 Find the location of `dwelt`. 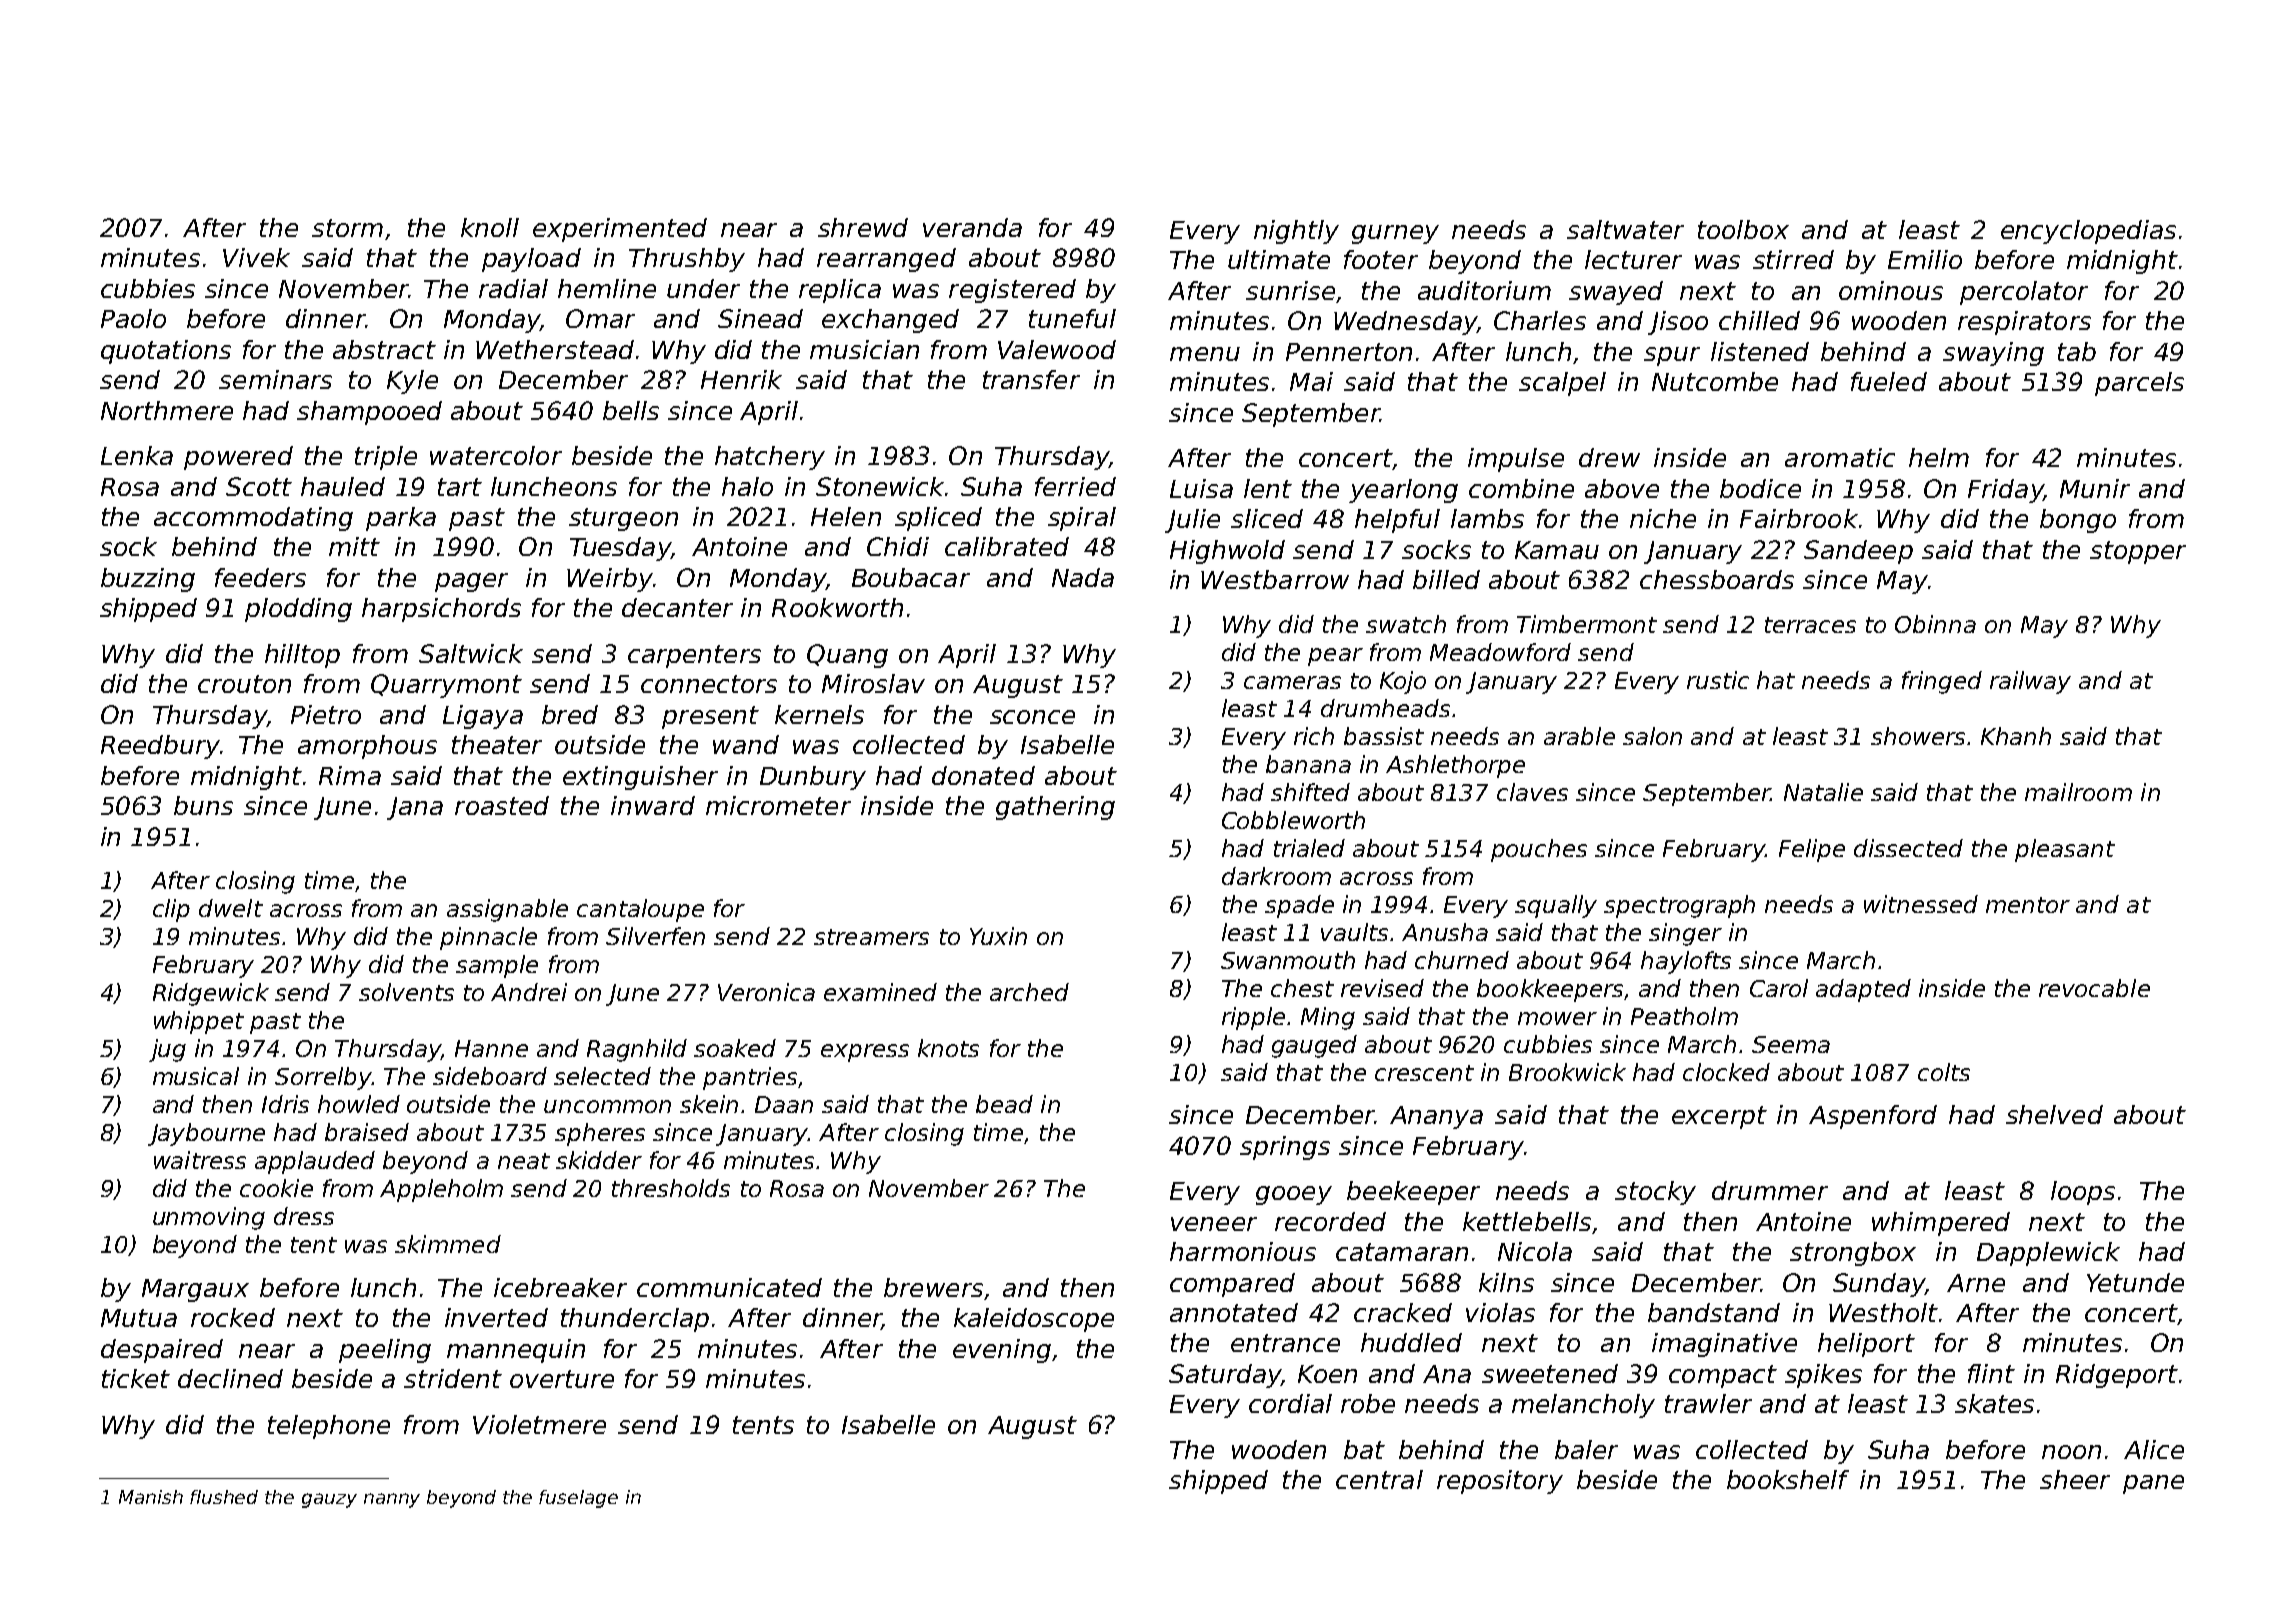

dwelt is located at coordinates (231, 908).
